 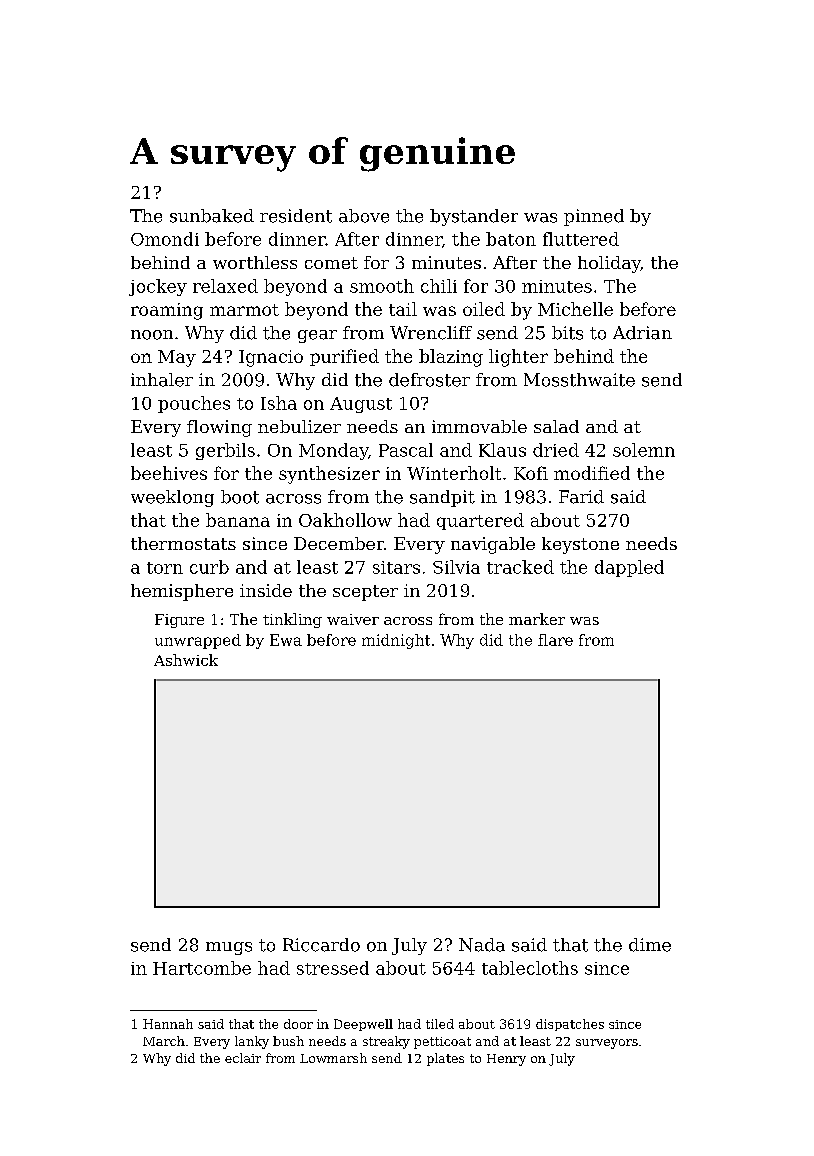 What do you see at coordinates (474, 217) in the document?
I see `bystander` at bounding box center [474, 217].
